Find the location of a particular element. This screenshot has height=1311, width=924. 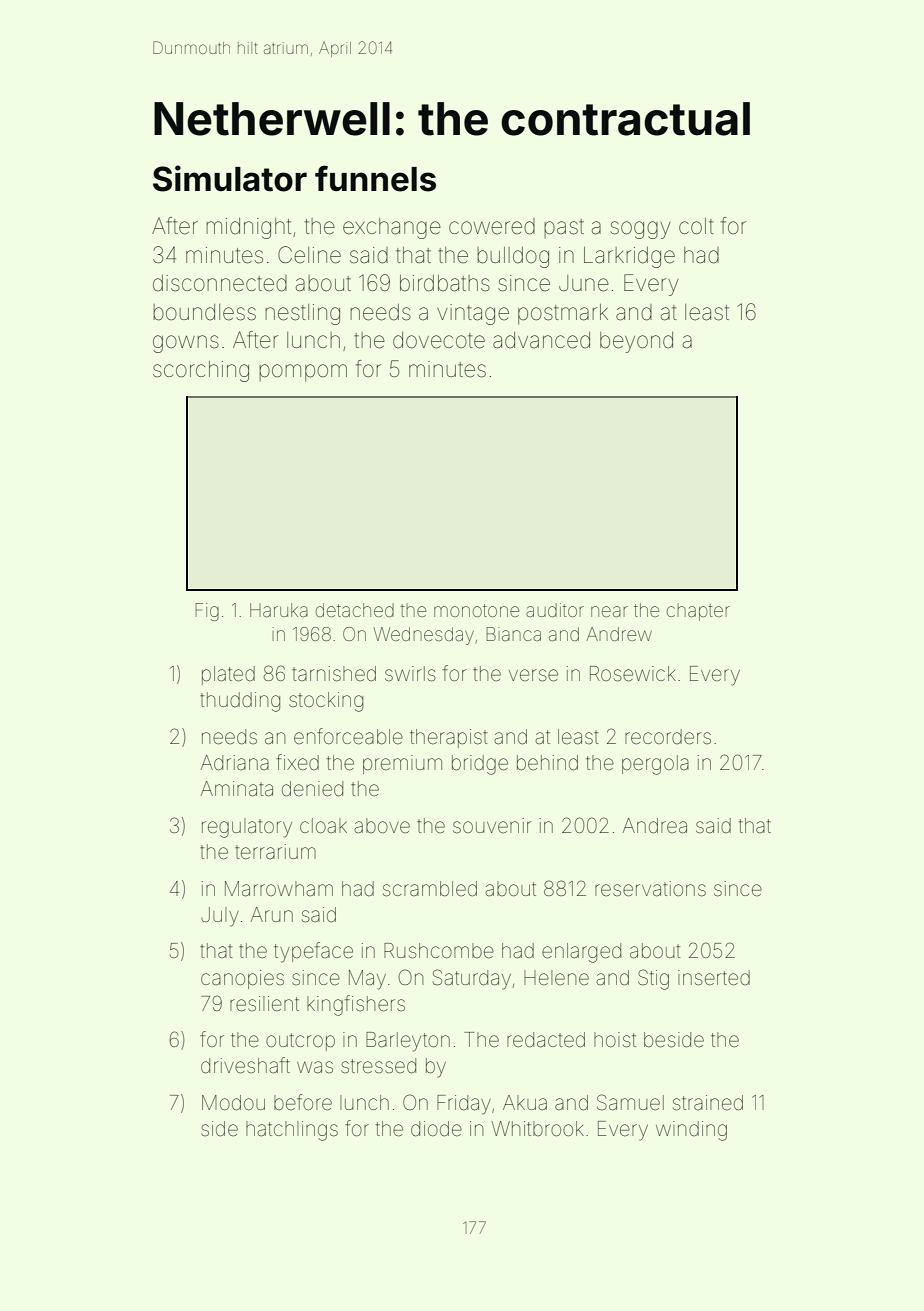

monotone is located at coordinates (476, 610).
